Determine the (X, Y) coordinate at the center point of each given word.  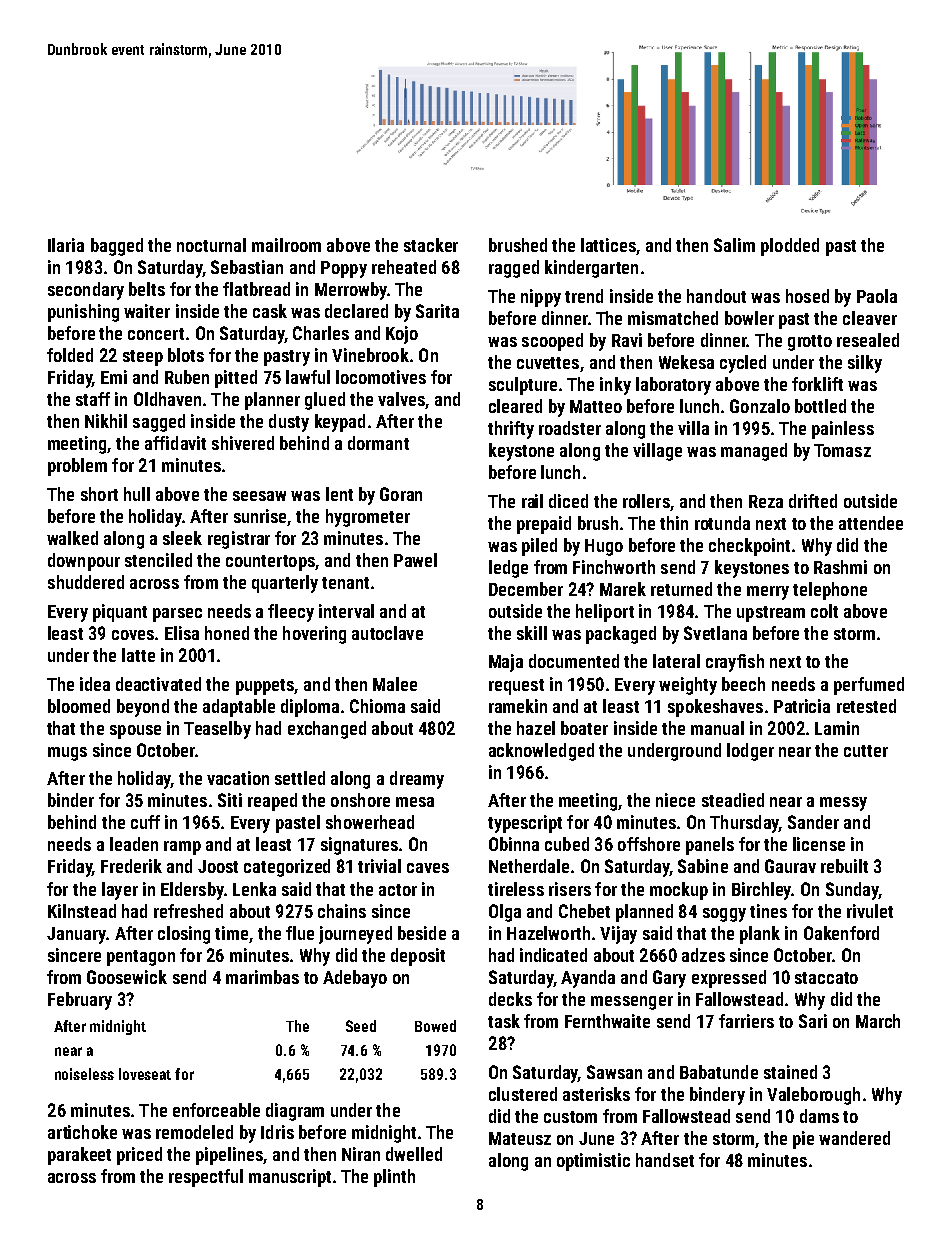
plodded (790, 247)
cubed (567, 844)
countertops (270, 563)
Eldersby (192, 891)
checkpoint (749, 547)
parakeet (79, 1156)
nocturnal (211, 245)
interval (346, 611)
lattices (608, 245)
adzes (703, 955)
